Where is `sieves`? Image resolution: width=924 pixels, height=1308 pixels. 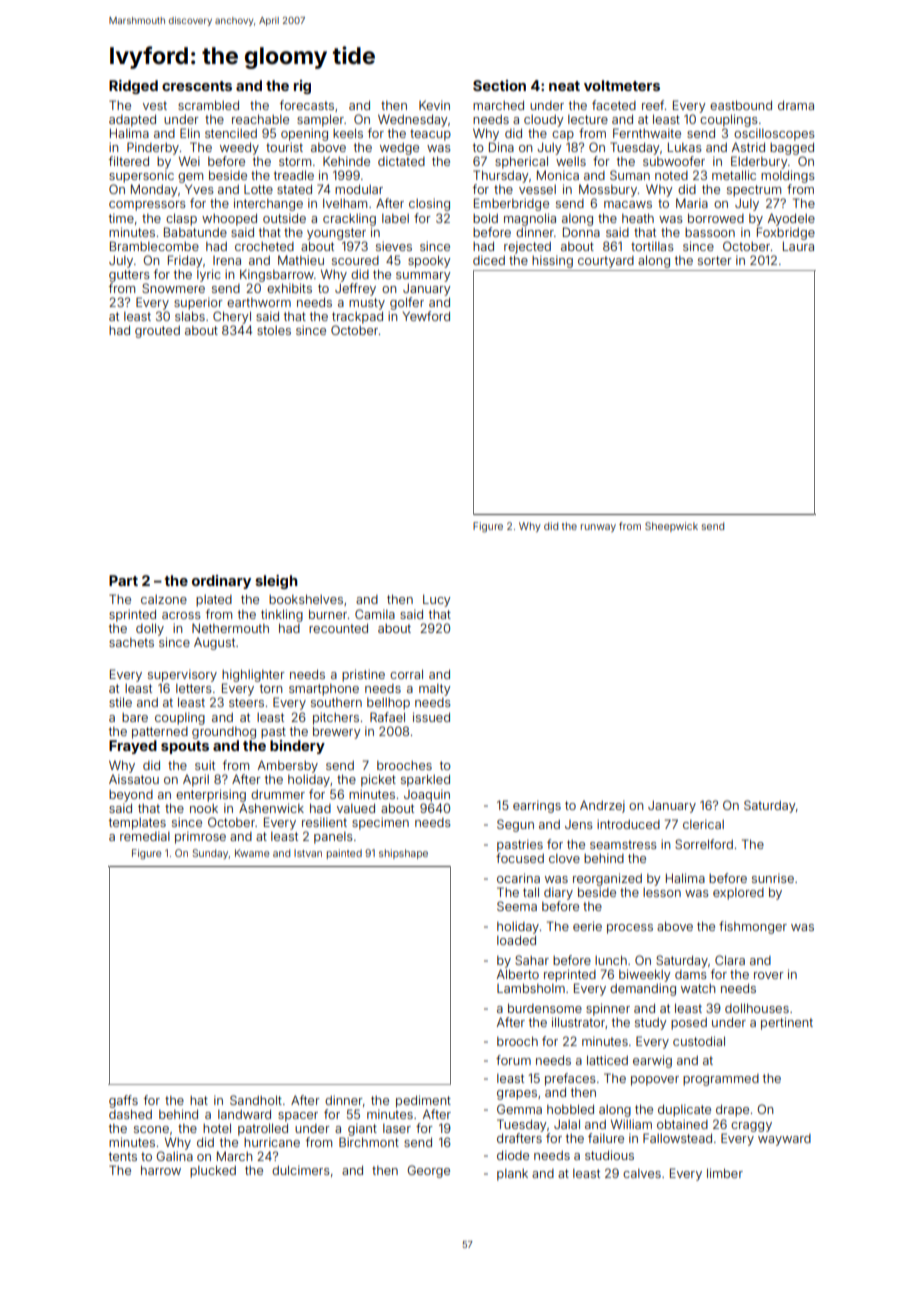 sieves is located at coordinates (394, 246).
